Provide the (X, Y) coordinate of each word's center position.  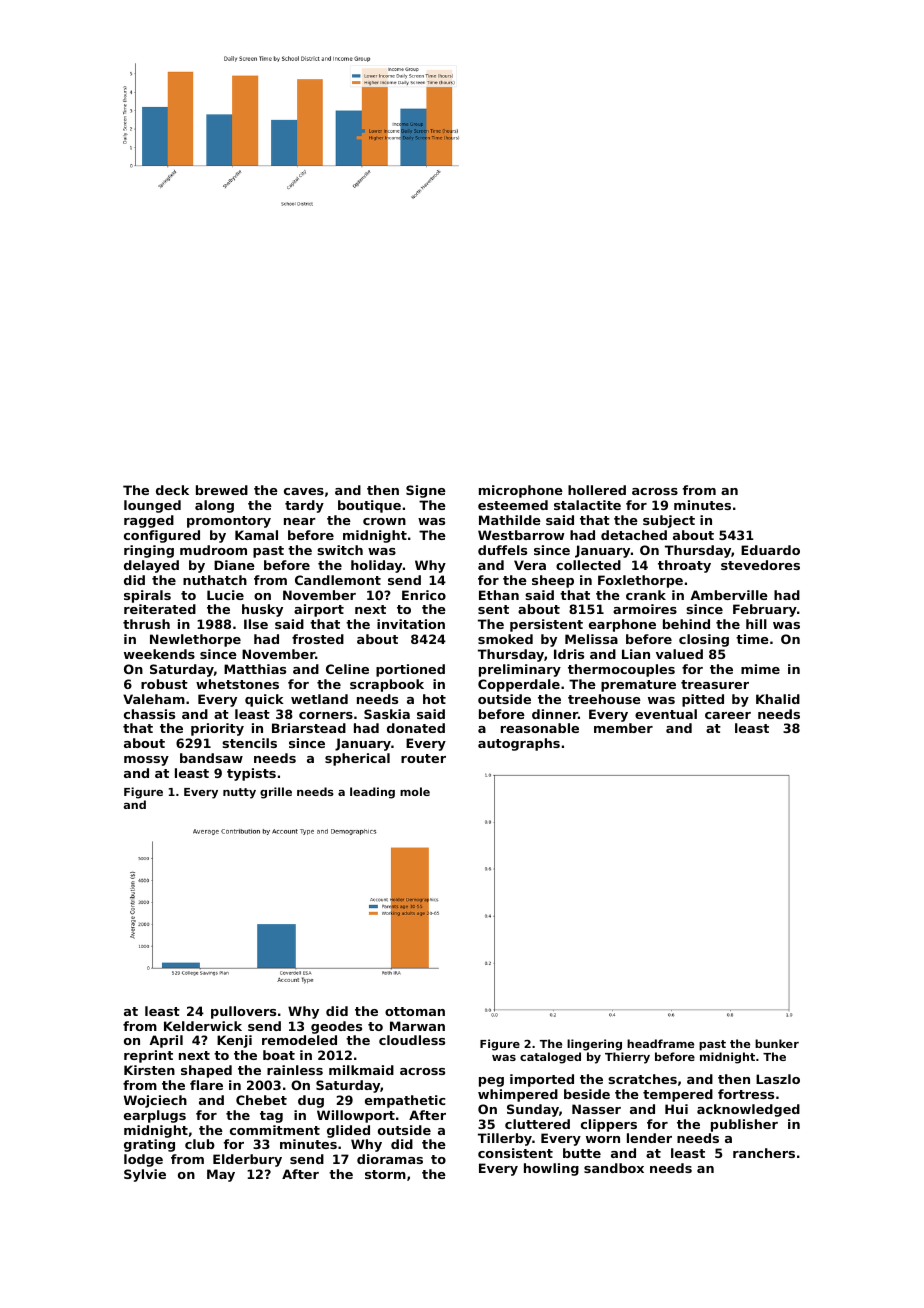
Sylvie (145, 1175)
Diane (234, 565)
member (623, 728)
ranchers (764, 1153)
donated (416, 728)
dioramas (390, 1159)
